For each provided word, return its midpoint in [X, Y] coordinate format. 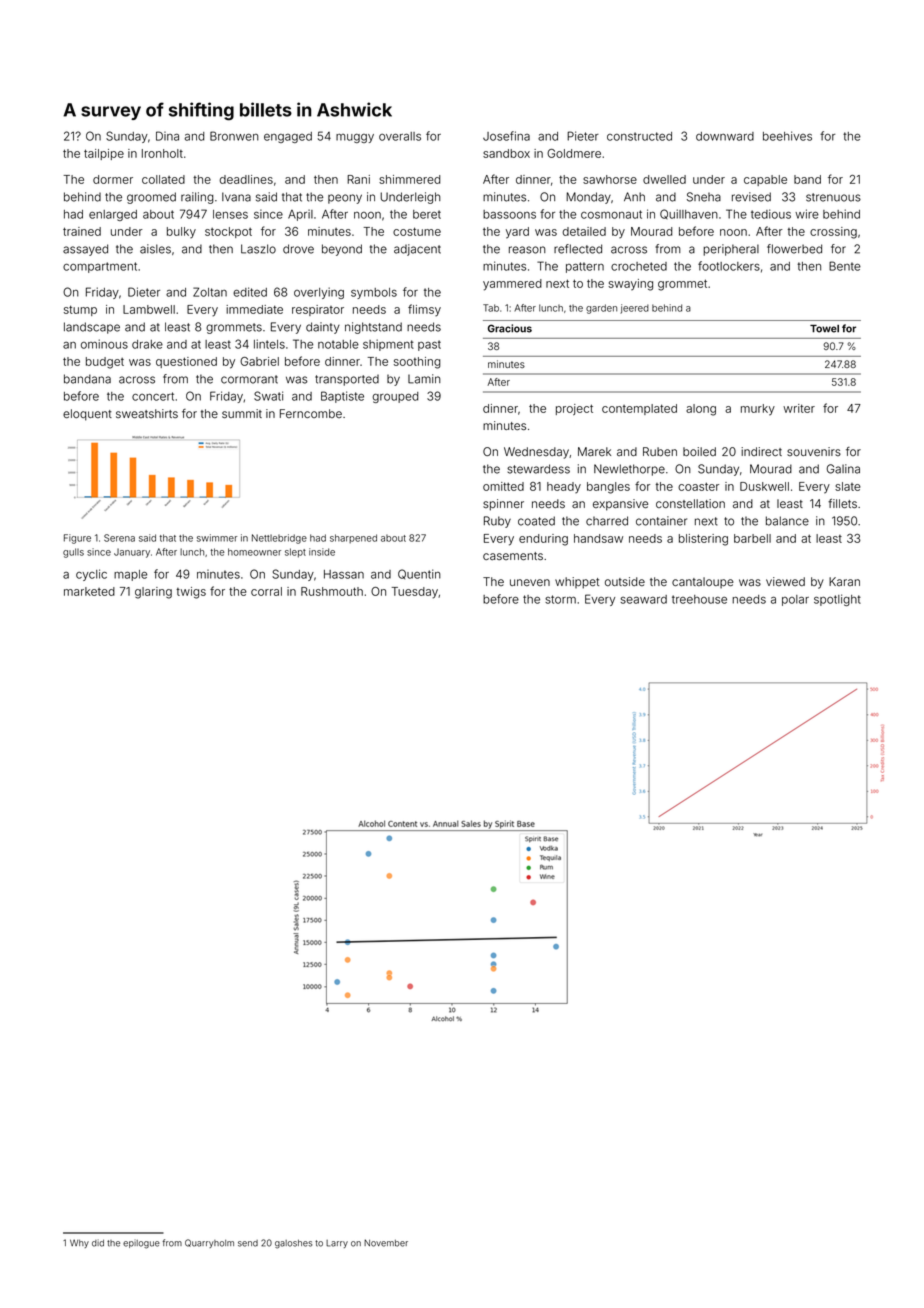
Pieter [583, 136]
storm [560, 599]
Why [79, 1243]
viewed [785, 581]
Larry [337, 1244]
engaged [288, 137]
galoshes [293, 1244]
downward [725, 136]
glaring [153, 593]
